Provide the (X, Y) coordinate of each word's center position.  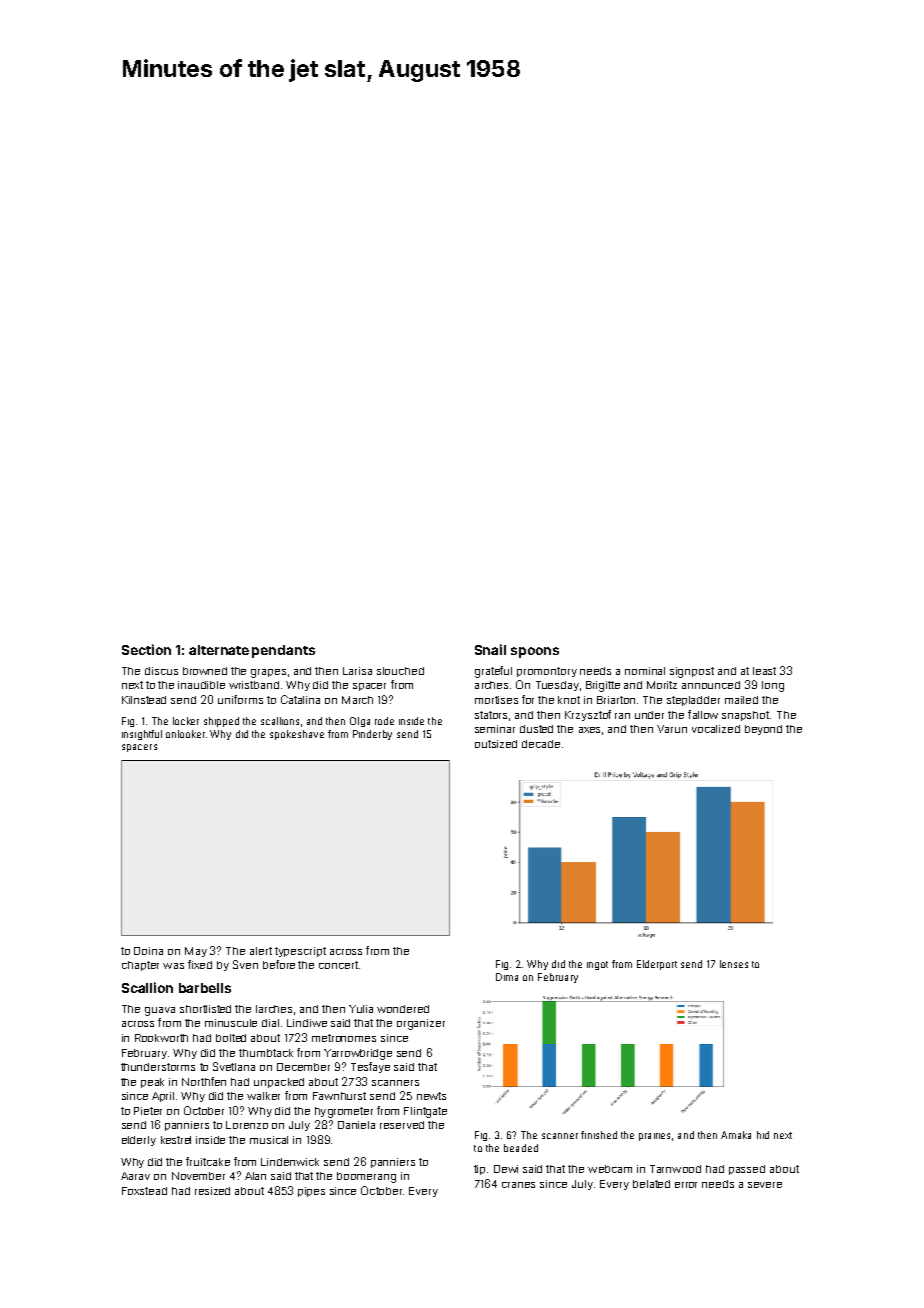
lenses (734, 964)
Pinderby (372, 735)
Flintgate (425, 1112)
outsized (496, 744)
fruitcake (208, 1161)
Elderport (657, 965)
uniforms (240, 699)
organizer (421, 1024)
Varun (672, 729)
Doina (148, 951)
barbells (205, 988)
